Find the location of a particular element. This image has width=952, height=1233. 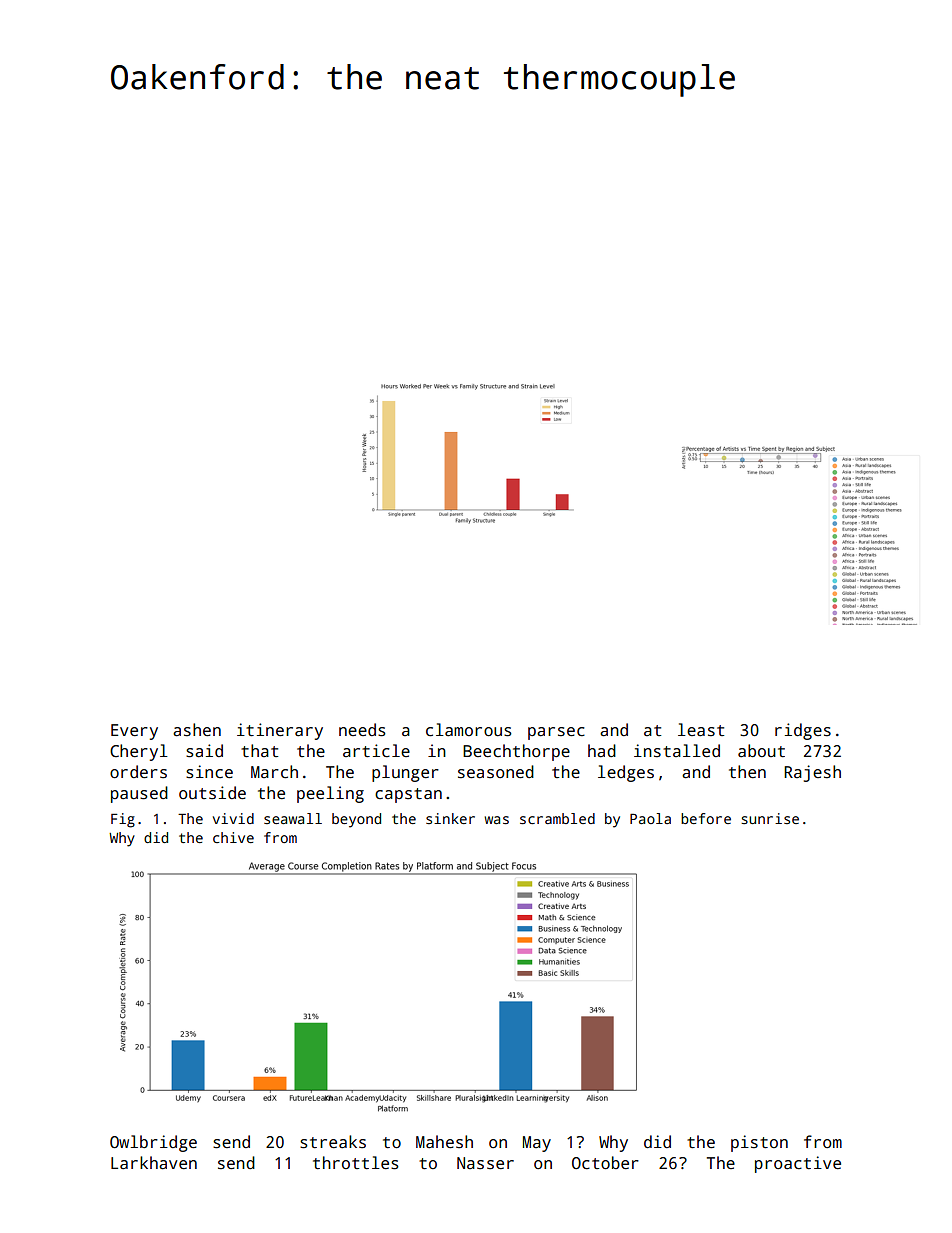

chive is located at coordinates (233, 837).
